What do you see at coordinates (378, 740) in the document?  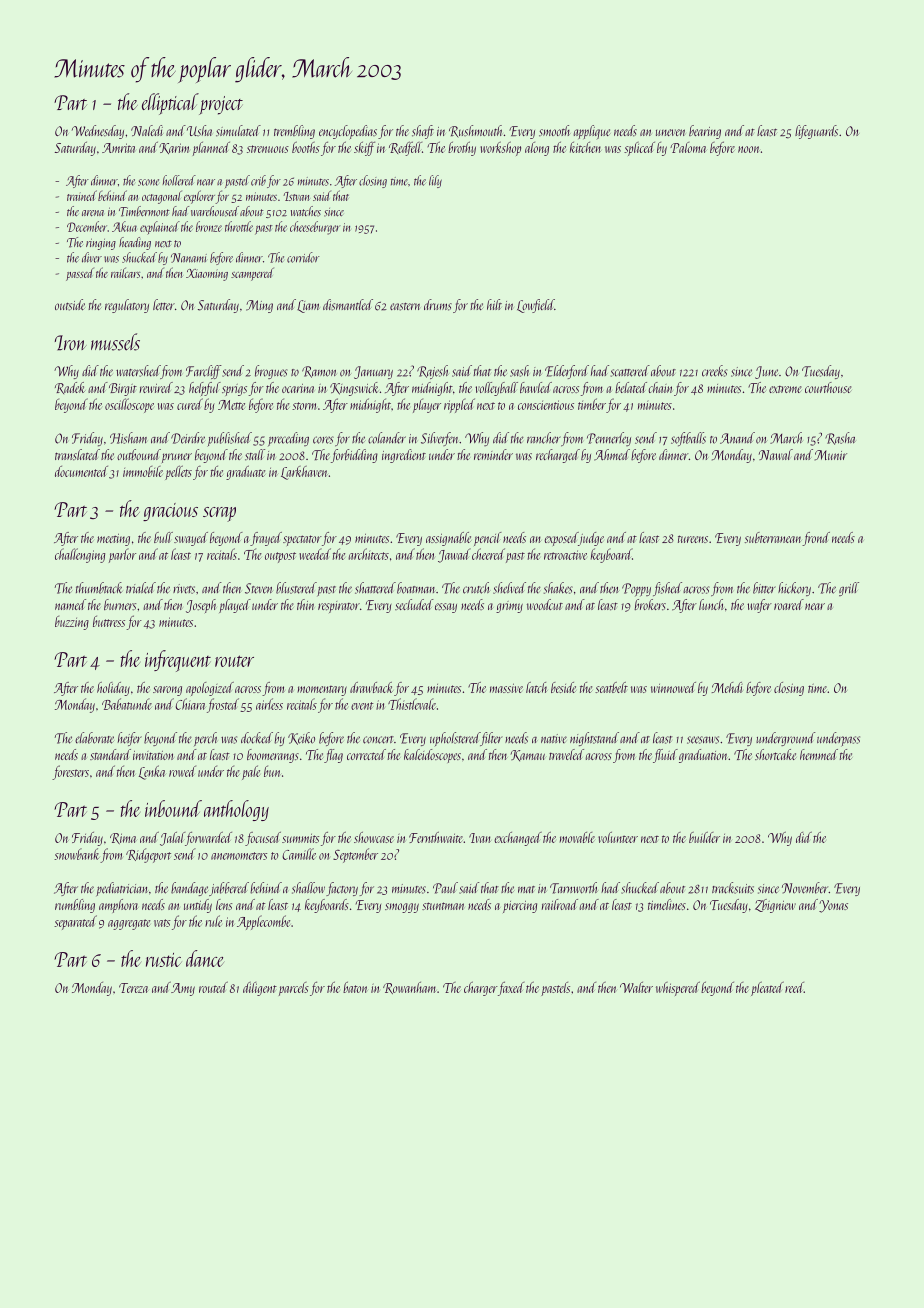 I see `concert` at bounding box center [378, 740].
